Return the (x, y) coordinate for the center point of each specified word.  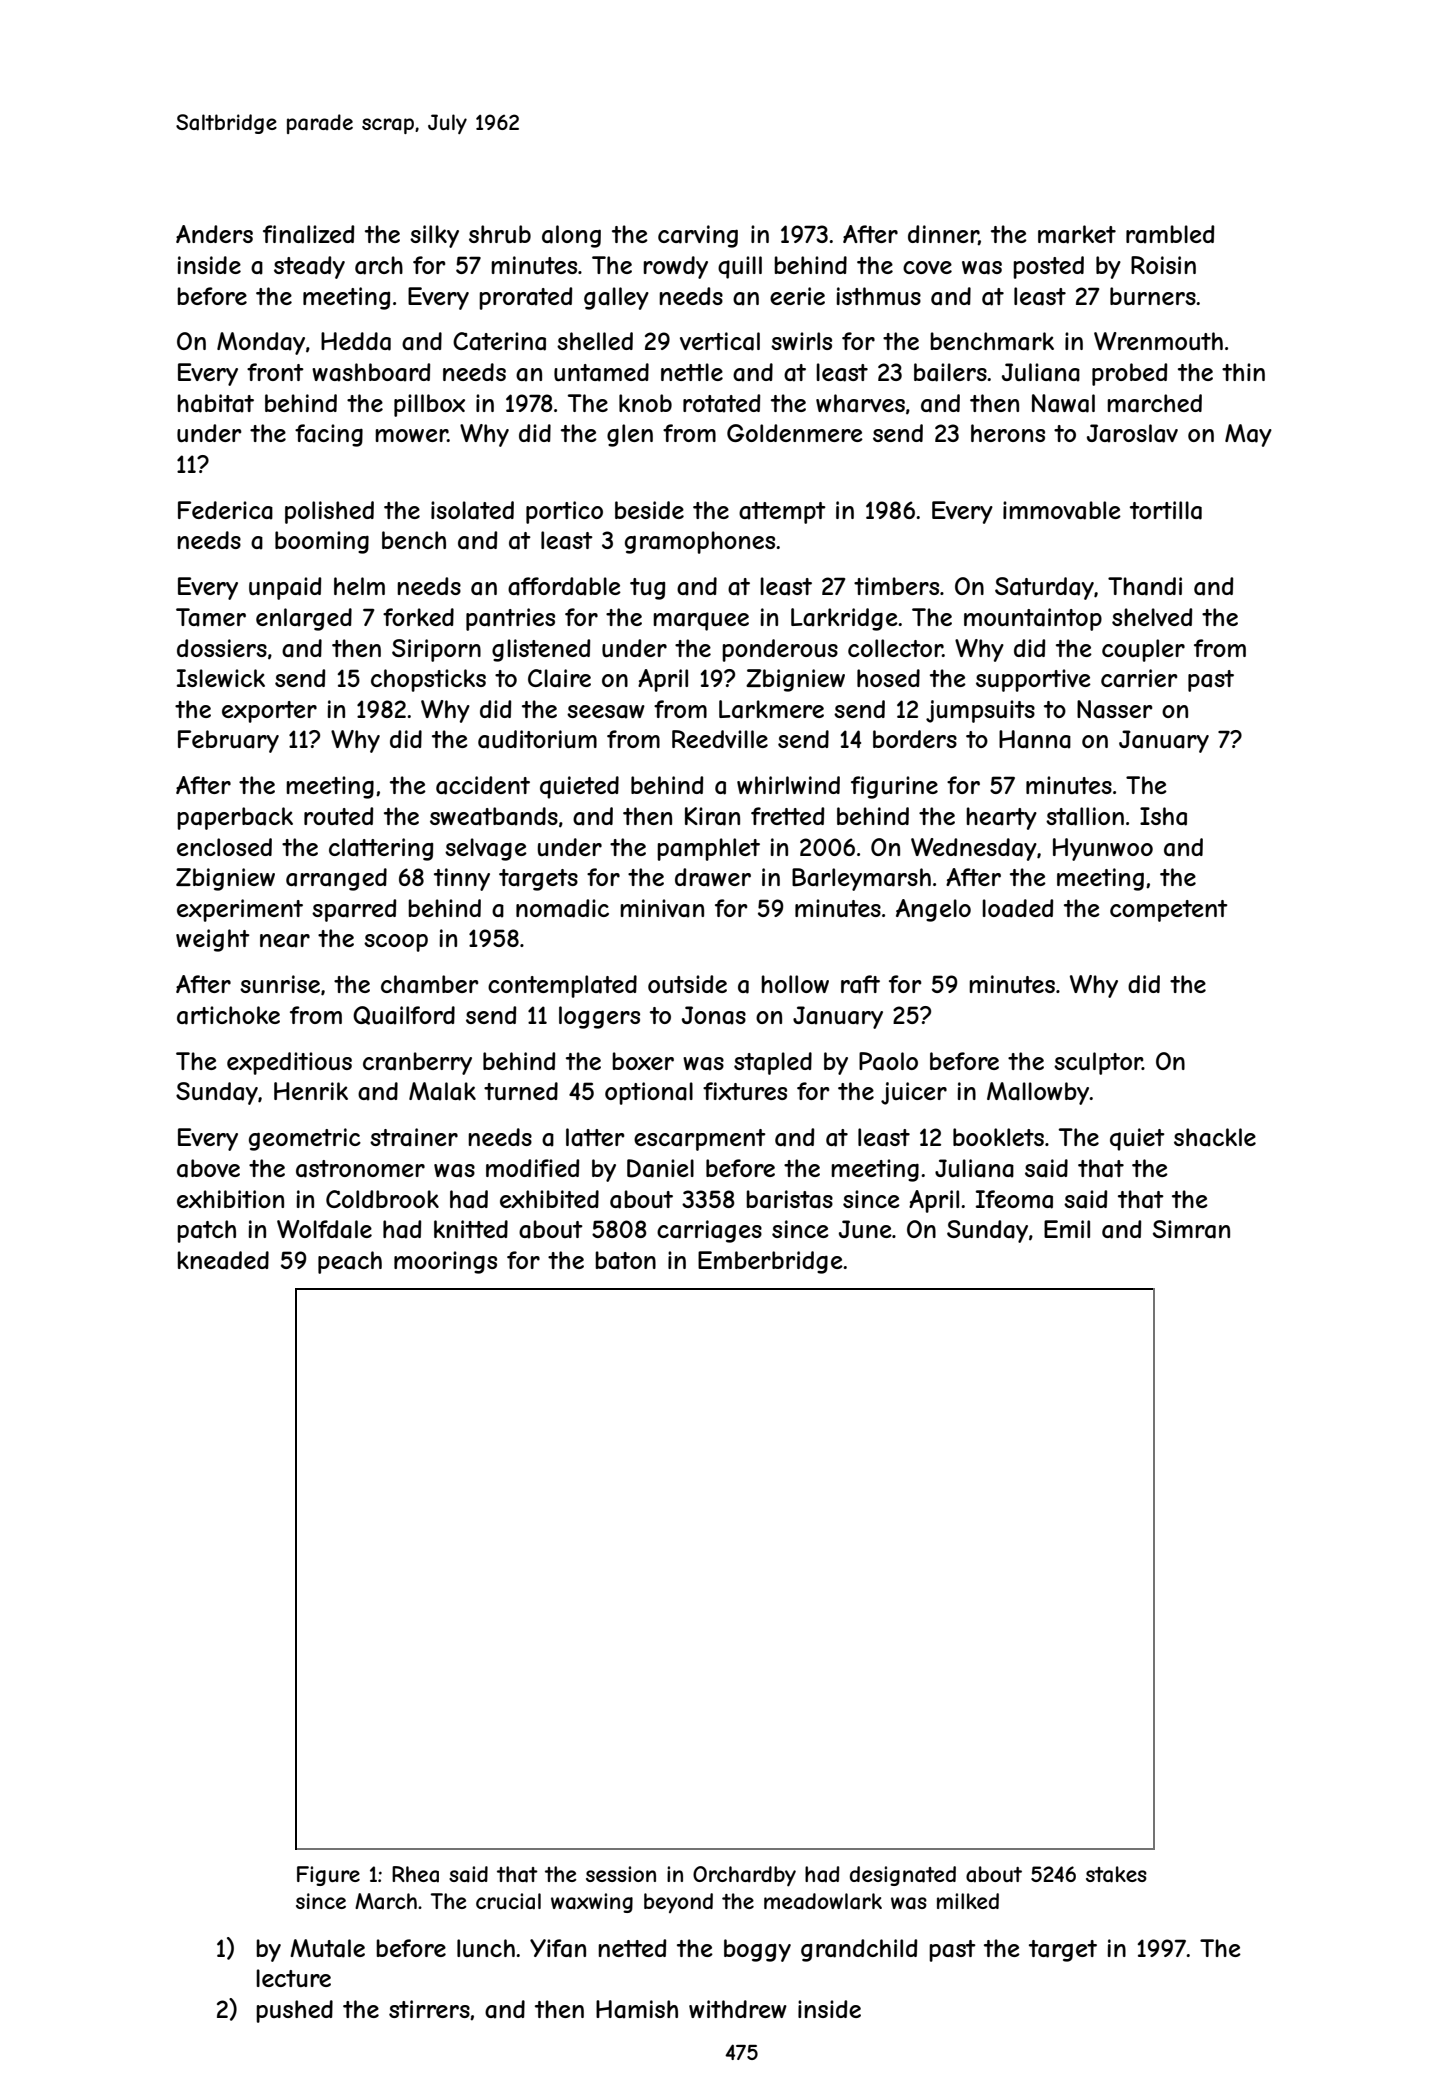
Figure (328, 1876)
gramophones (700, 542)
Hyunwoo (1103, 849)
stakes (1116, 1874)
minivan (662, 908)
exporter (269, 712)
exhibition (230, 1199)
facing (329, 435)
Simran (1191, 1229)
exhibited (549, 1199)
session (621, 1874)
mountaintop (1033, 619)
